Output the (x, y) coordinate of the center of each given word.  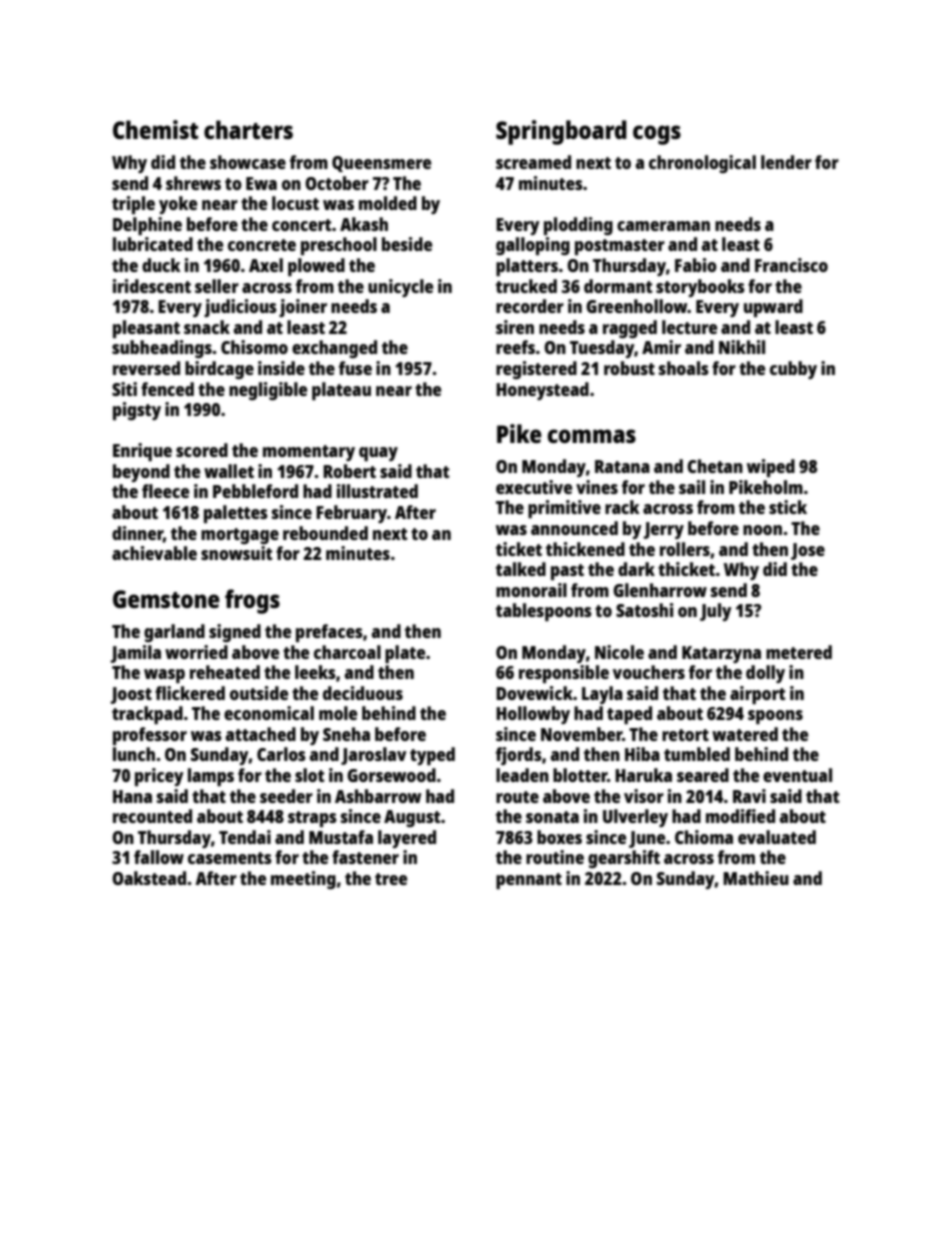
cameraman (663, 226)
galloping (533, 246)
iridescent (152, 286)
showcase (248, 162)
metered (799, 652)
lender (786, 162)
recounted (152, 816)
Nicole (619, 652)
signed (235, 633)
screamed (533, 162)
